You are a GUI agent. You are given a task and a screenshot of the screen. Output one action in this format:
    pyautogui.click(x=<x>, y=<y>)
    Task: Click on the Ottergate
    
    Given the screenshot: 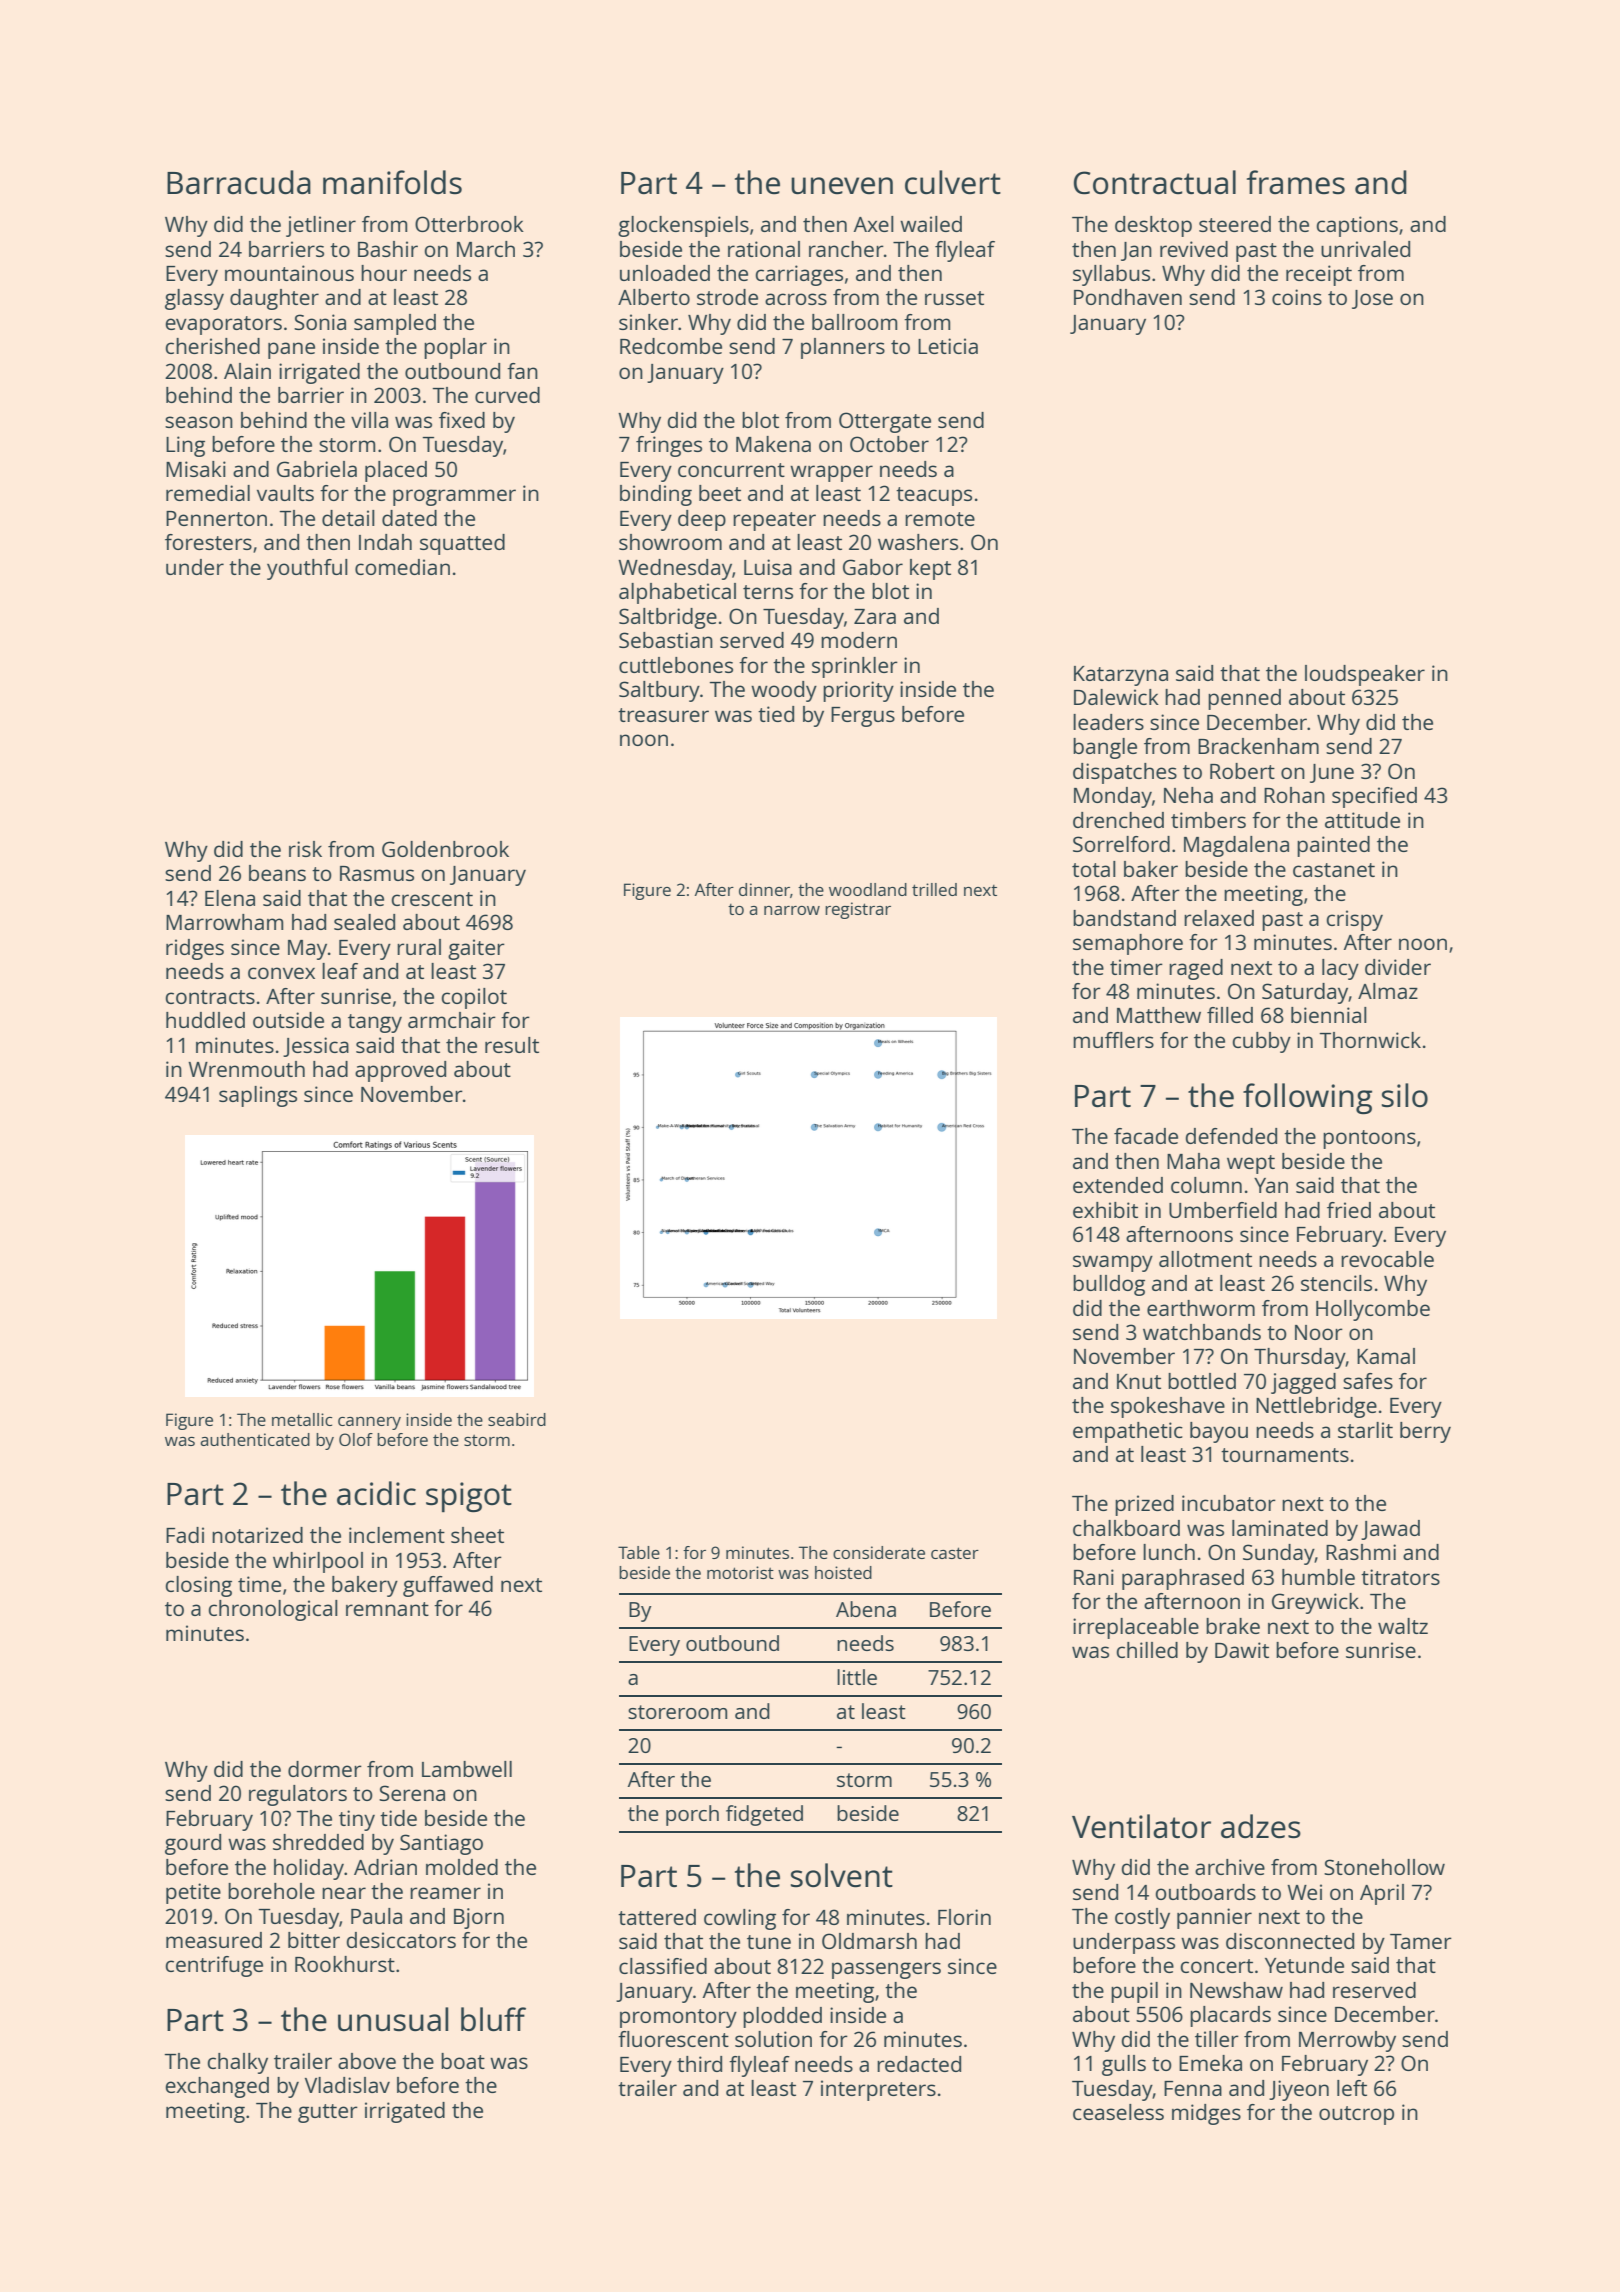 What is the action you would take?
    pyautogui.click(x=885, y=422)
